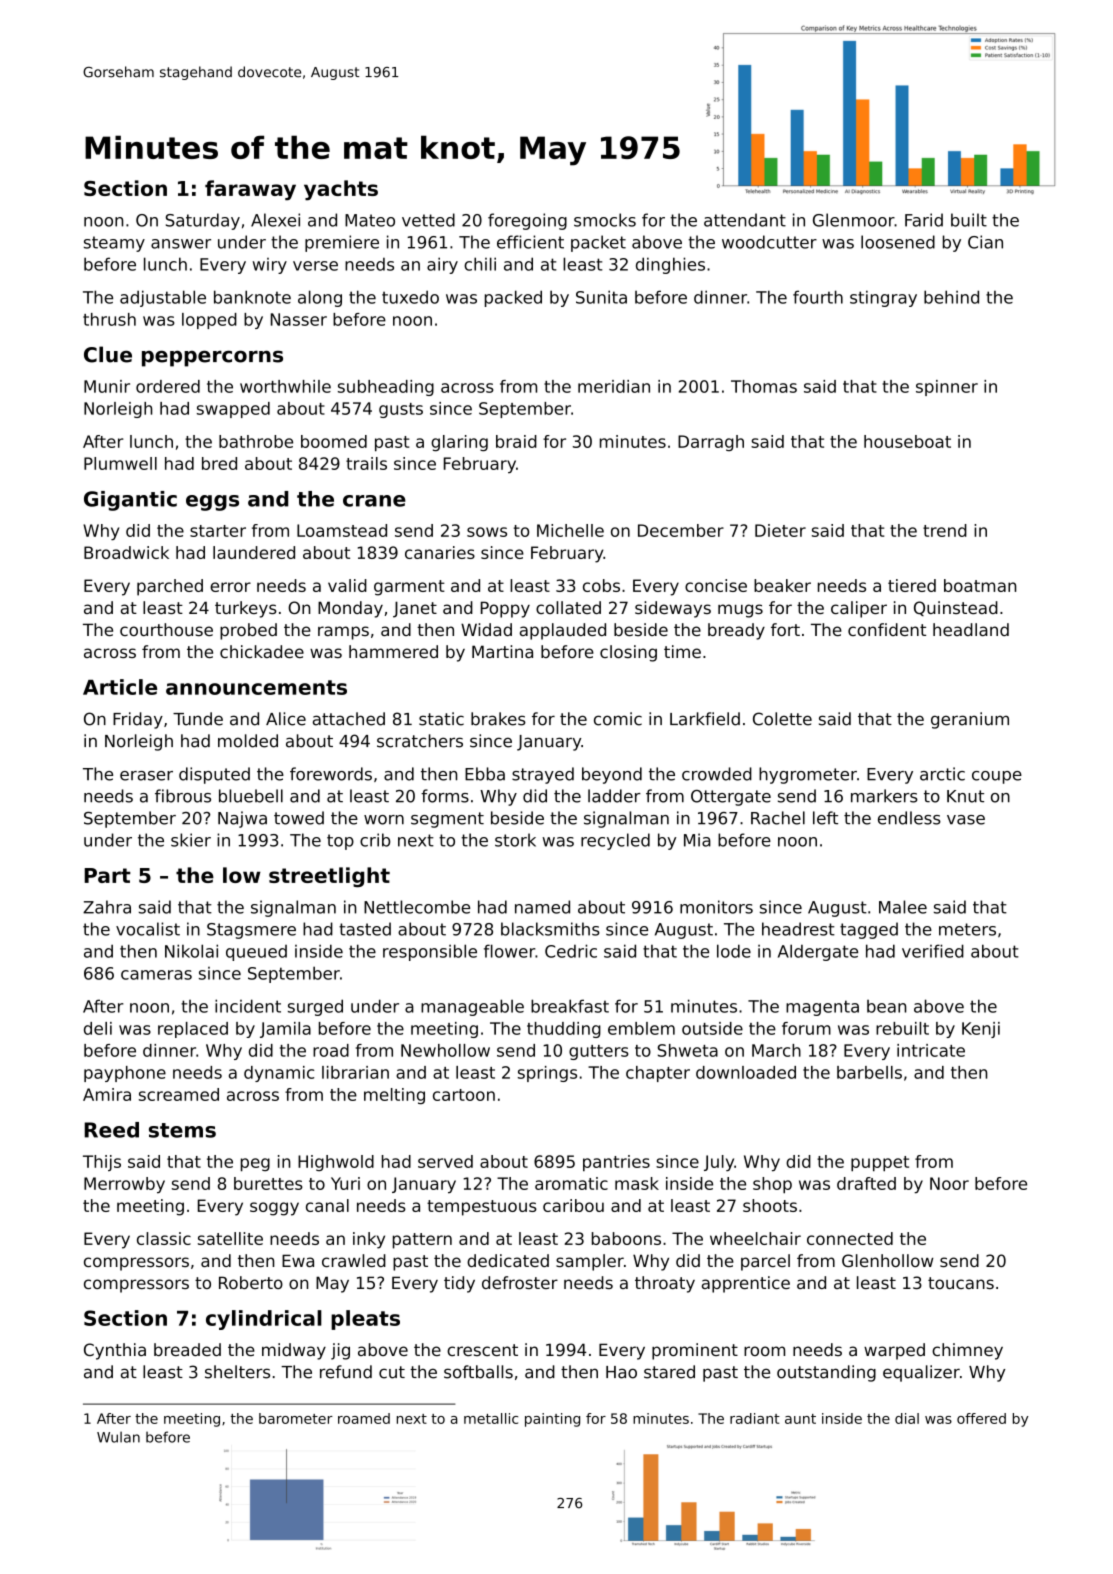 The image size is (1113, 1574). I want to click on top, so click(340, 842).
